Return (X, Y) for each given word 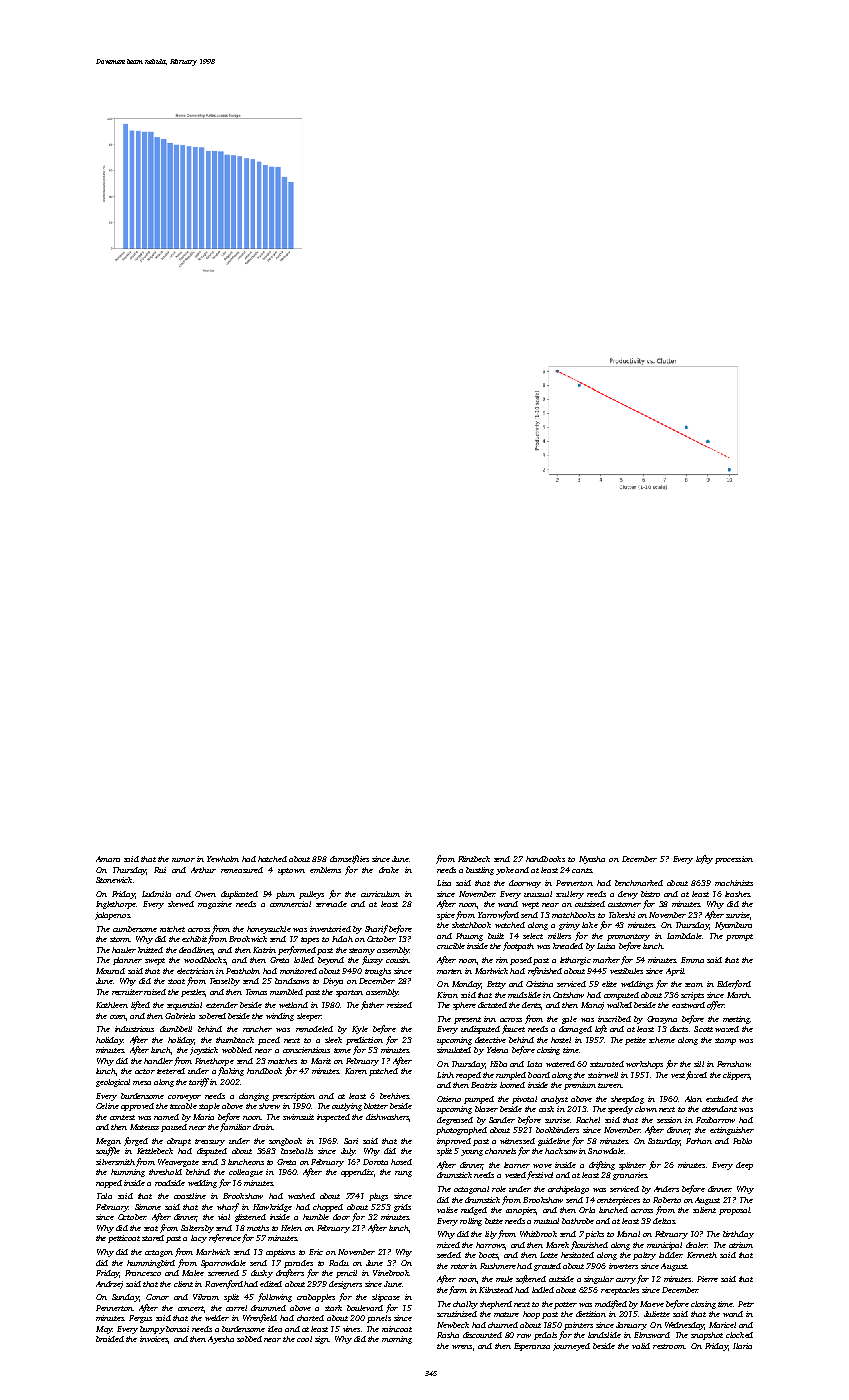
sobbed (249, 1339)
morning (397, 1340)
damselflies (349, 859)
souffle (108, 1151)
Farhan (699, 1141)
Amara (108, 859)
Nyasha (592, 860)
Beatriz (484, 1085)
